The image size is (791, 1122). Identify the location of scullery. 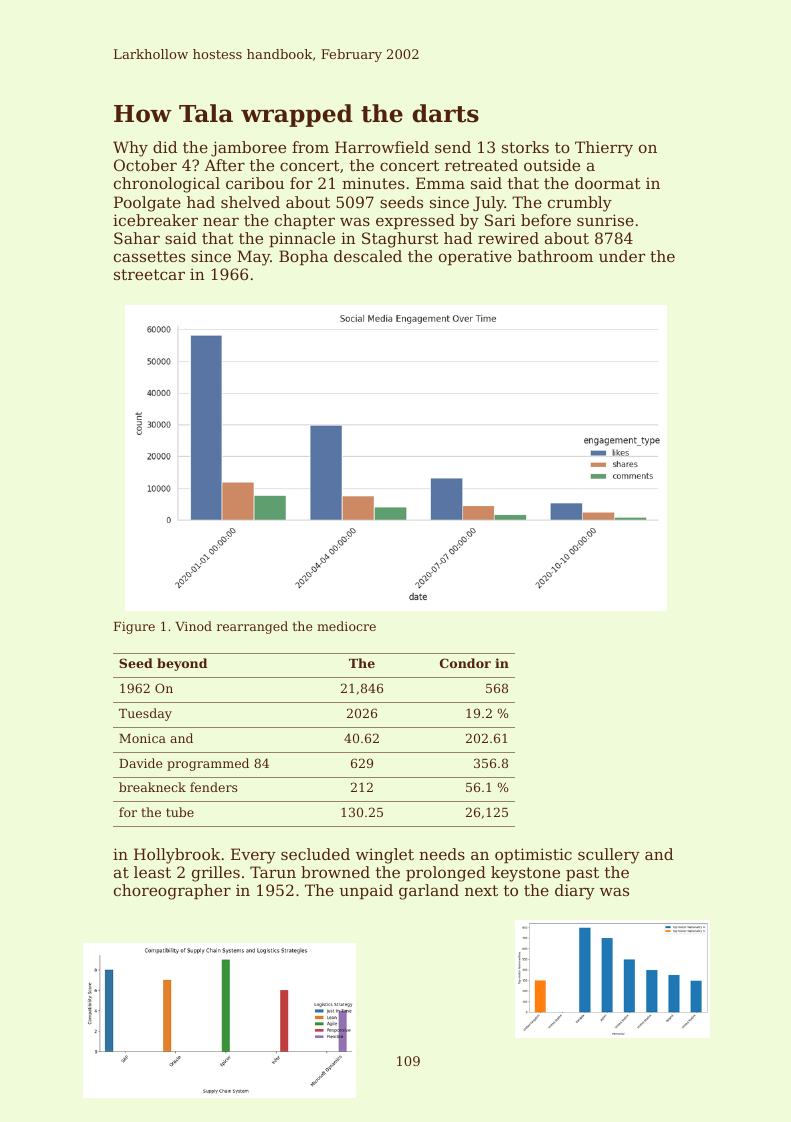
(609, 856).
